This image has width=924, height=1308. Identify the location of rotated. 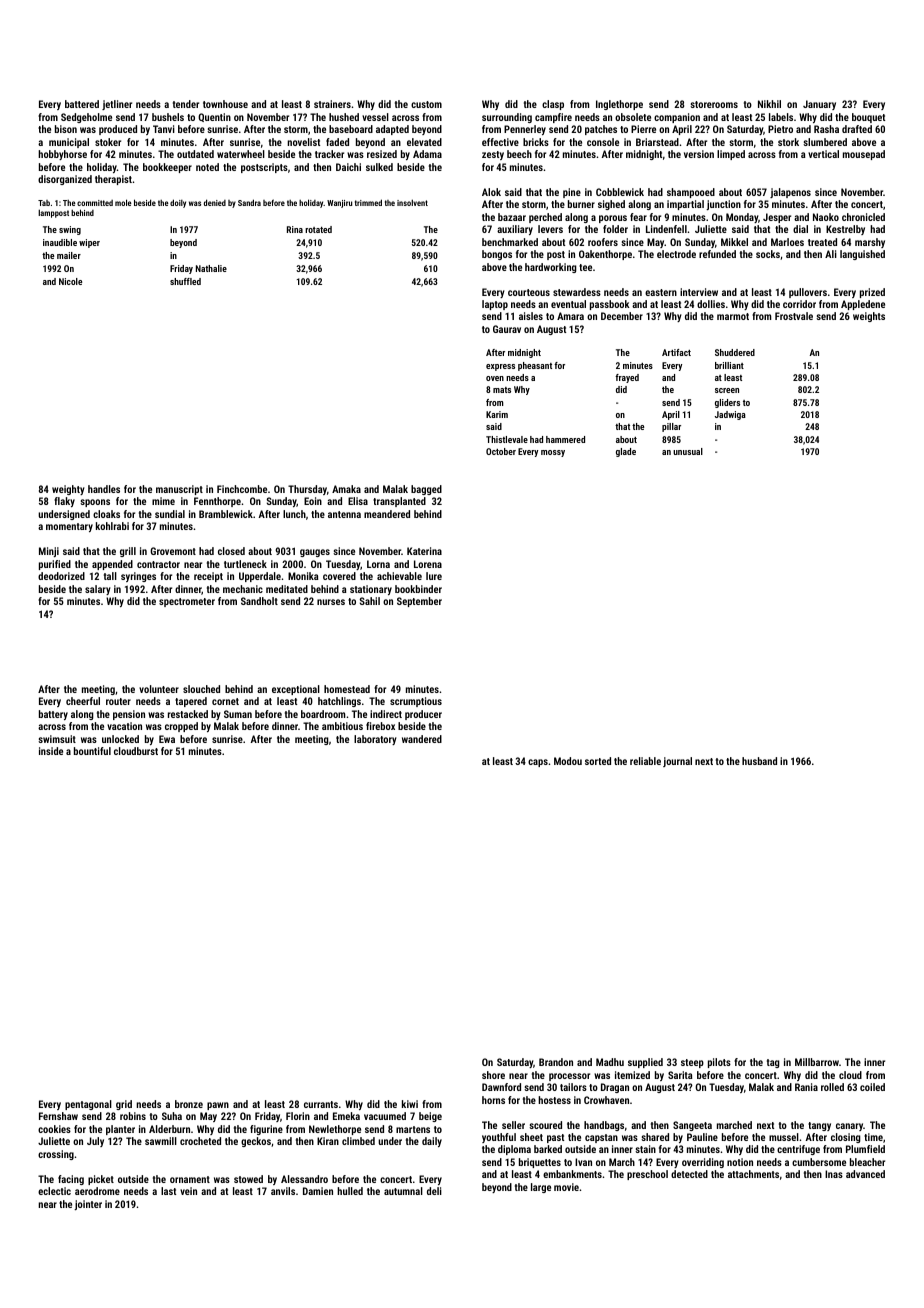
(318, 229).
